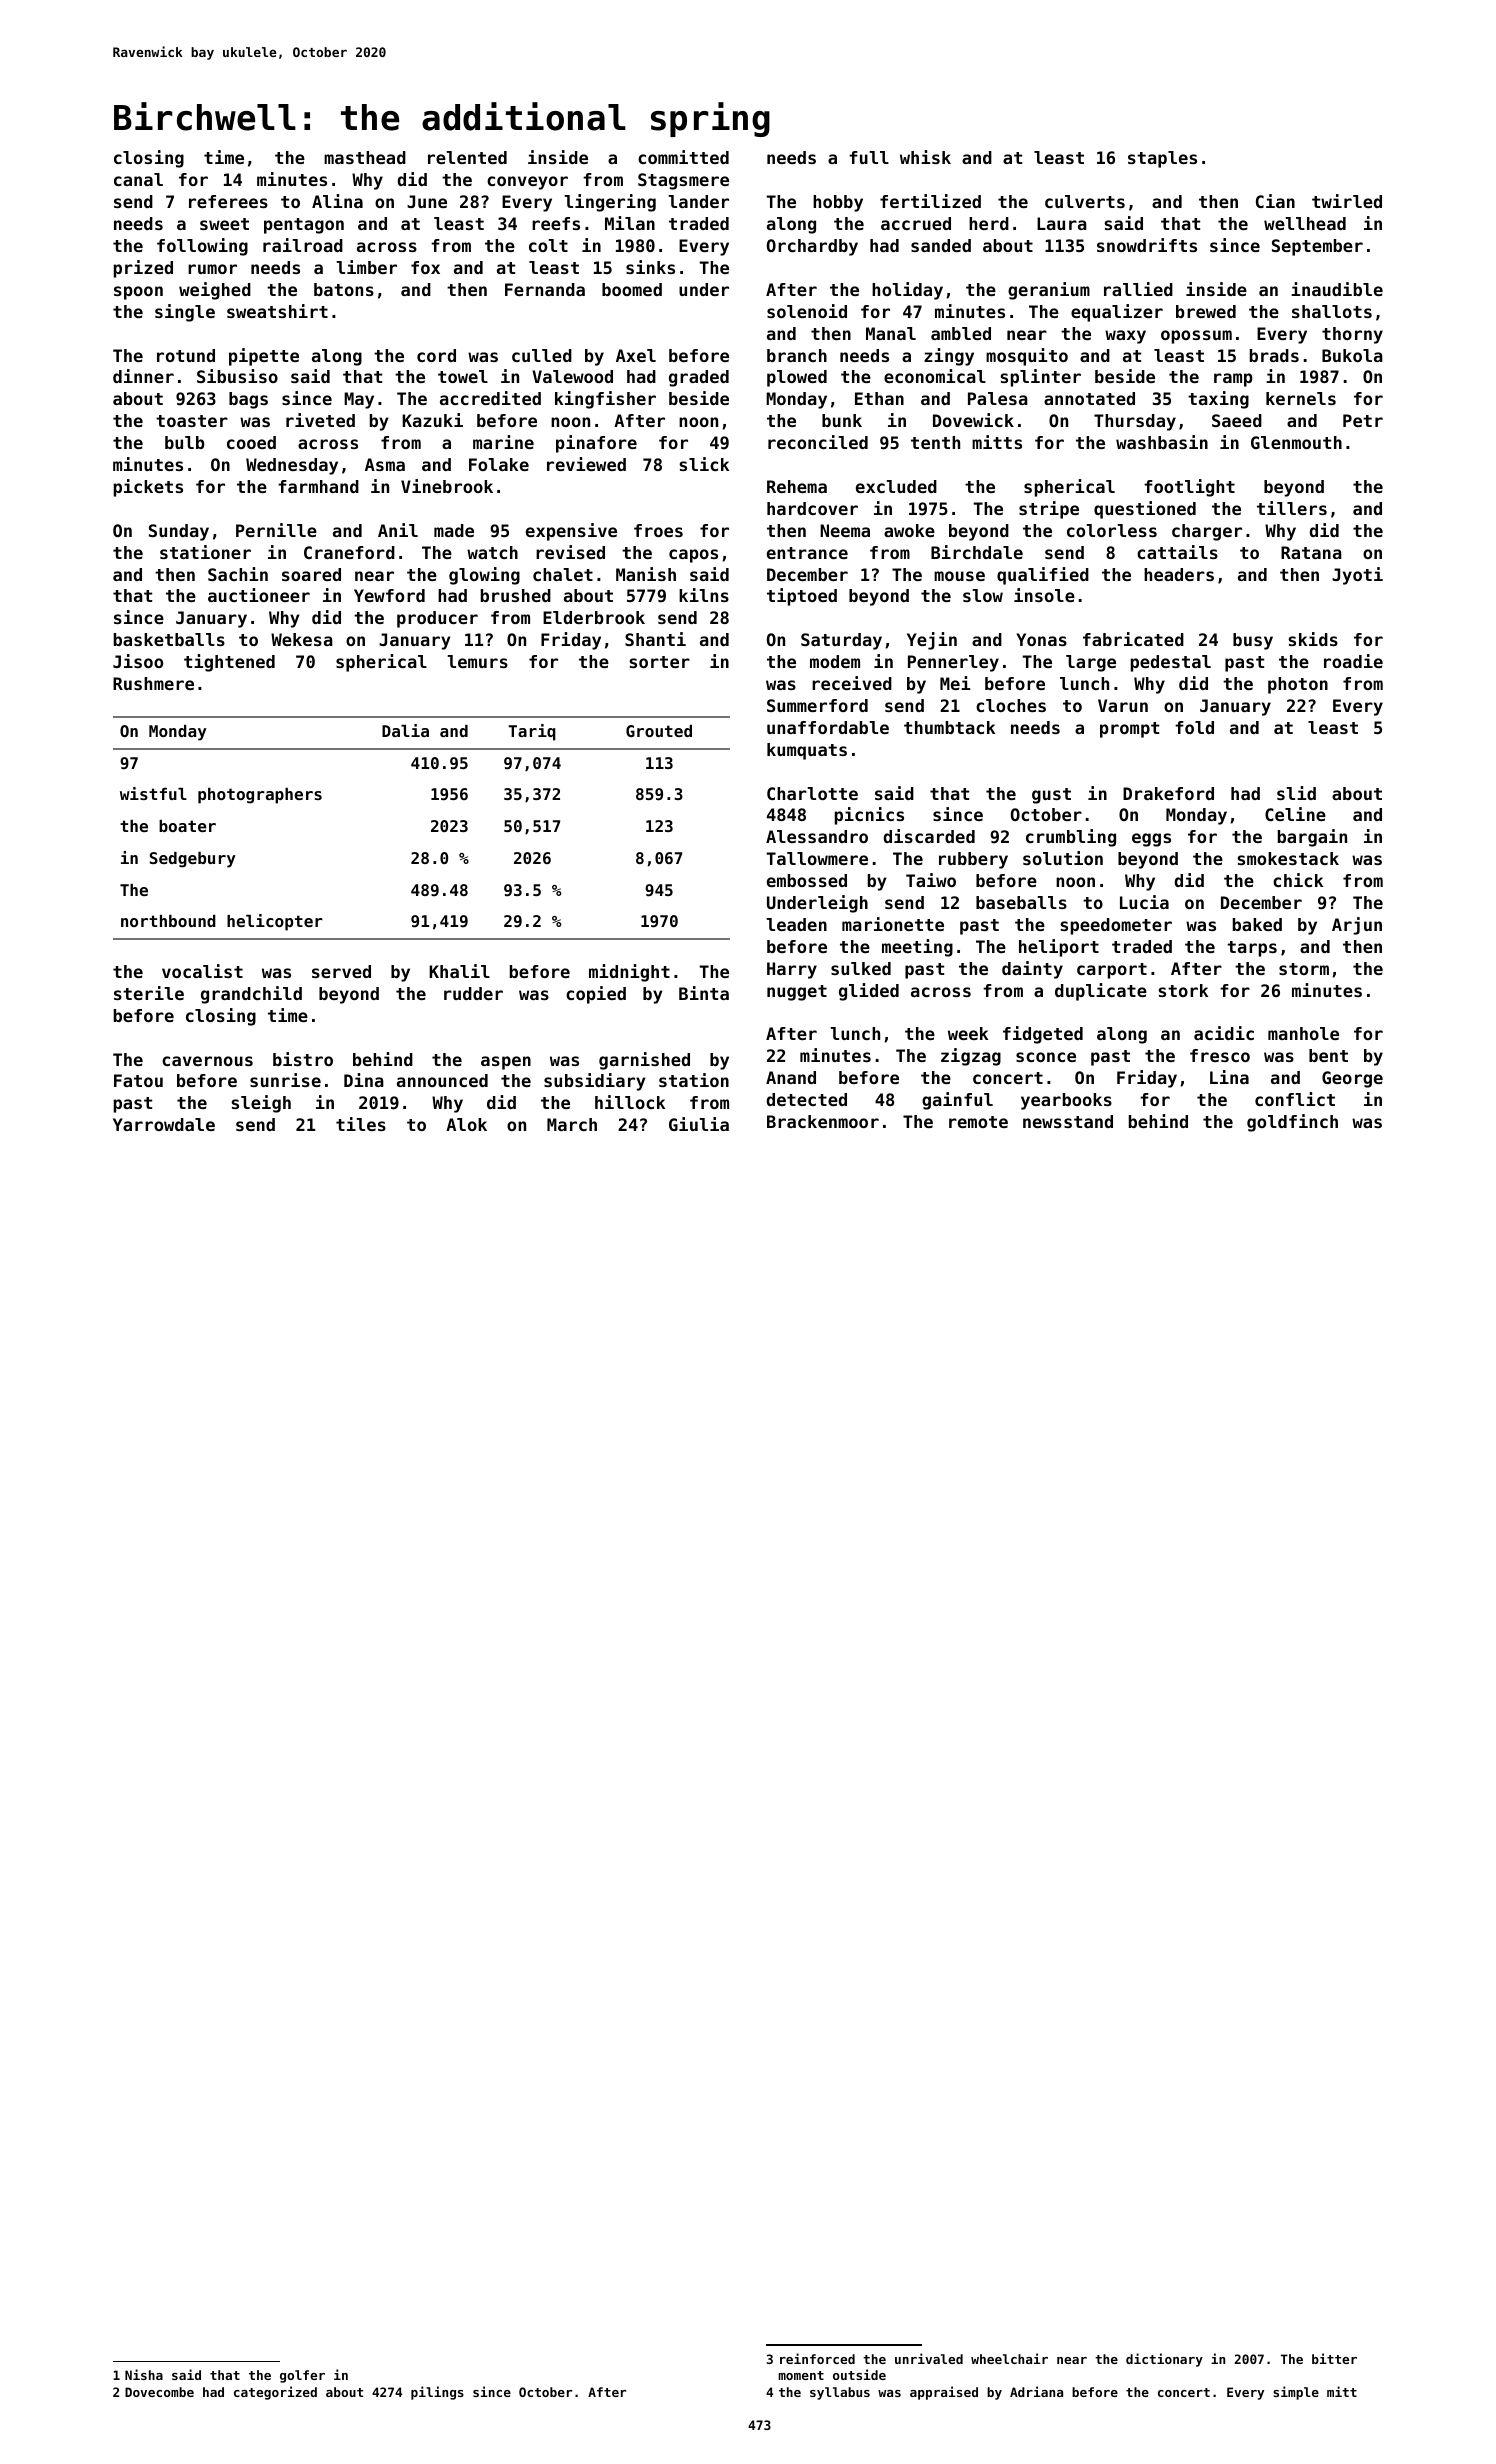 The image size is (1496, 2464). Describe the element at coordinates (632, 289) in the page. I see `boomed` at that location.
